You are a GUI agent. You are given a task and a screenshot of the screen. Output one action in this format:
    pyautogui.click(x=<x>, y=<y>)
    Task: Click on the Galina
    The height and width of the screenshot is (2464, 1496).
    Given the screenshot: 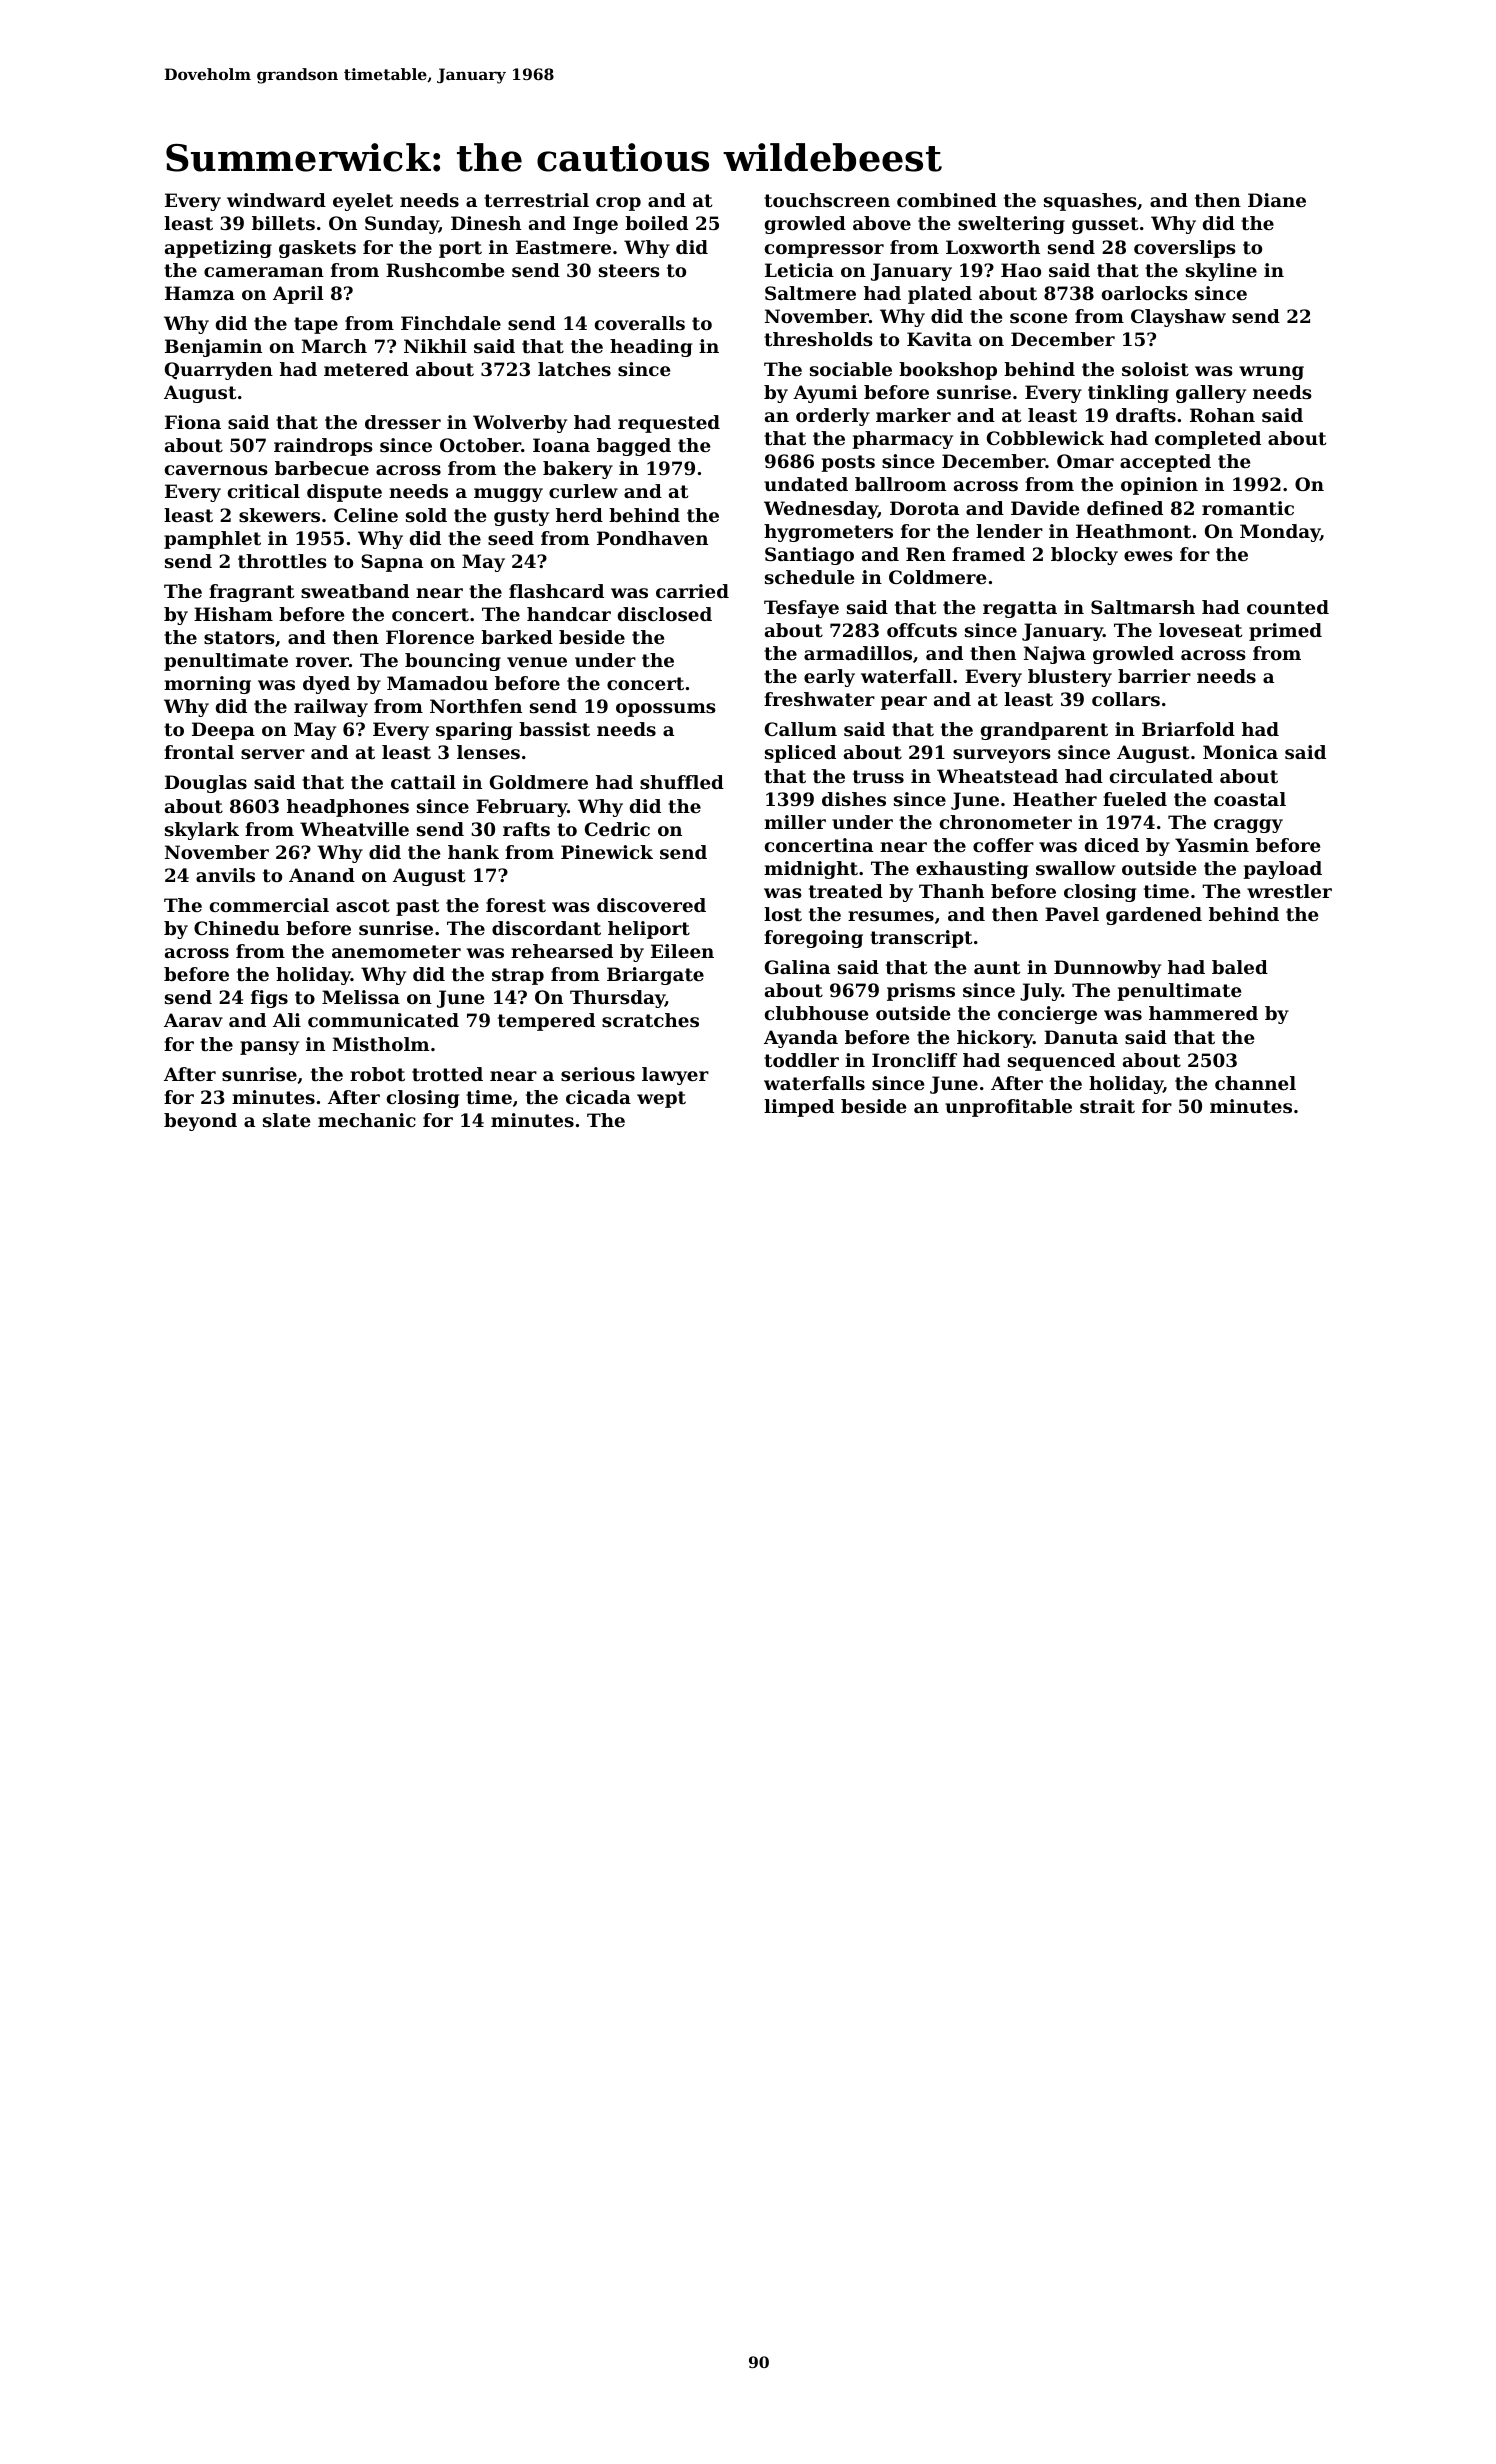 What is the action you would take?
    pyautogui.click(x=797, y=967)
